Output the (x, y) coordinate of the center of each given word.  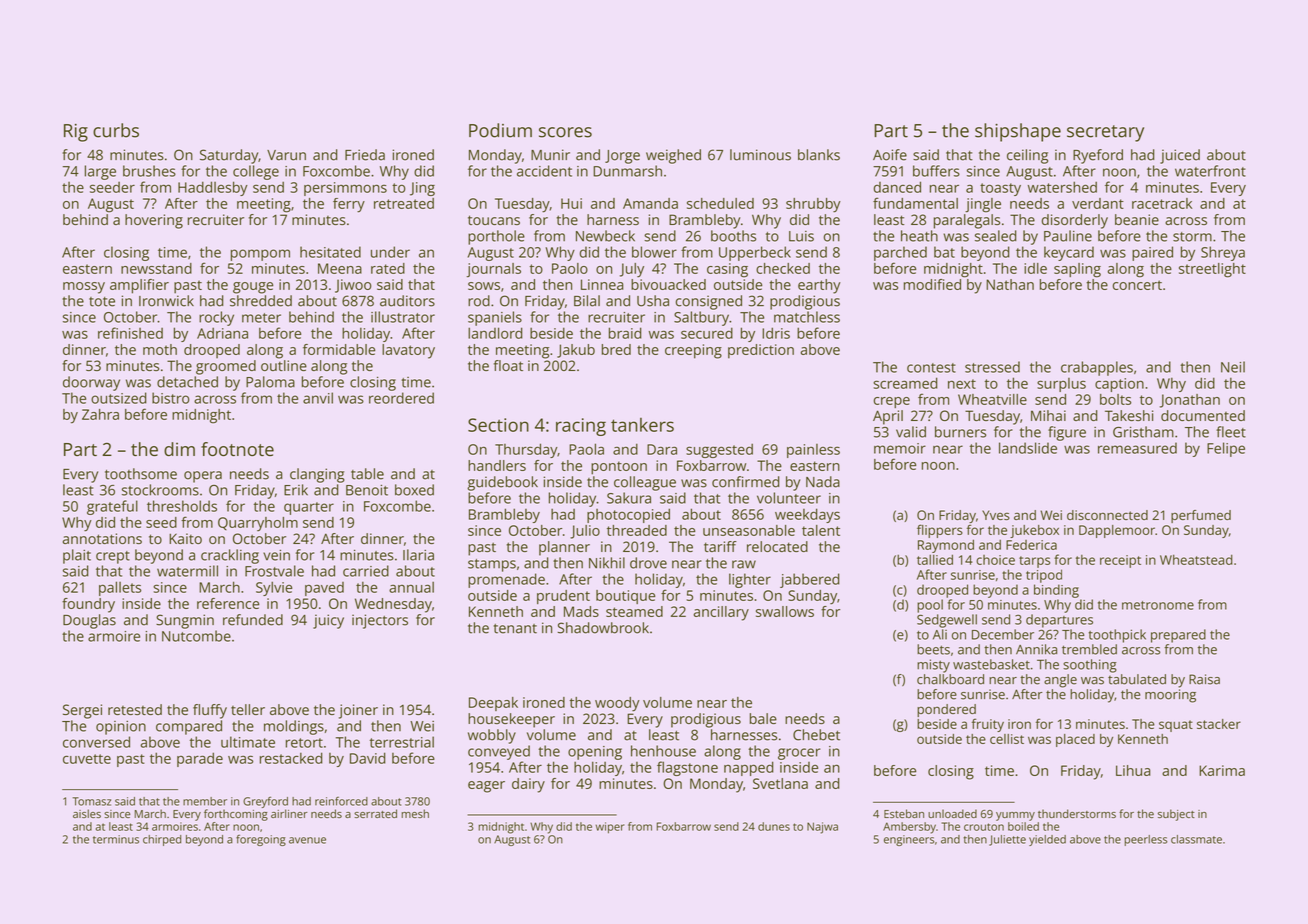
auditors (407, 301)
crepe (892, 402)
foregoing (261, 840)
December (1003, 634)
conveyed (499, 752)
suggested (719, 450)
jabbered (810, 580)
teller (248, 709)
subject (1176, 815)
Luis (801, 236)
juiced (1180, 156)
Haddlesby (213, 188)
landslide (1028, 448)
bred (616, 349)
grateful (112, 507)
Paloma (270, 382)
